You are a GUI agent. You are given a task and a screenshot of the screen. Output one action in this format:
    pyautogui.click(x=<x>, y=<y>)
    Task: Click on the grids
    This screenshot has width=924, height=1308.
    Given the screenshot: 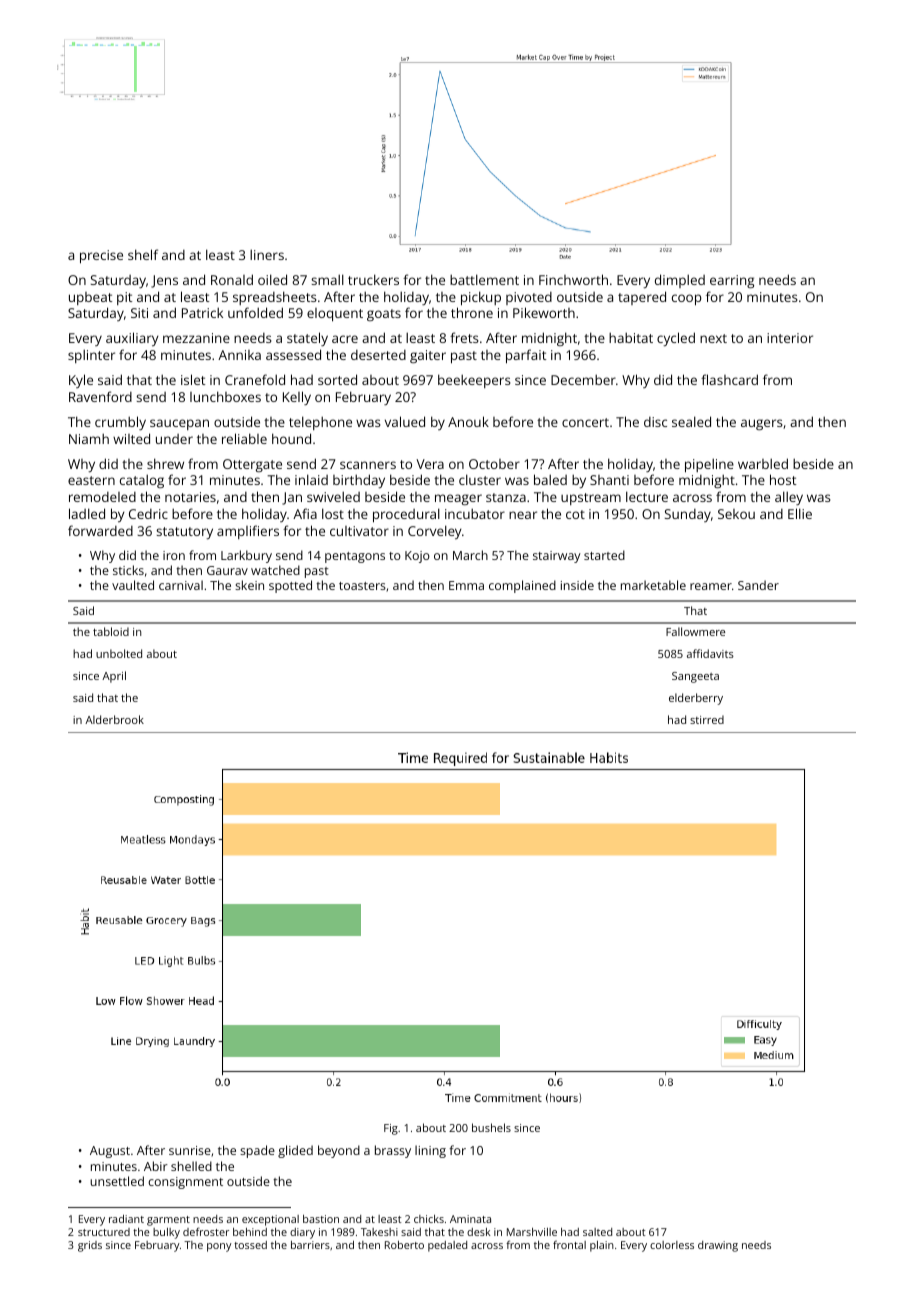 What is the action you would take?
    pyautogui.click(x=90, y=1246)
